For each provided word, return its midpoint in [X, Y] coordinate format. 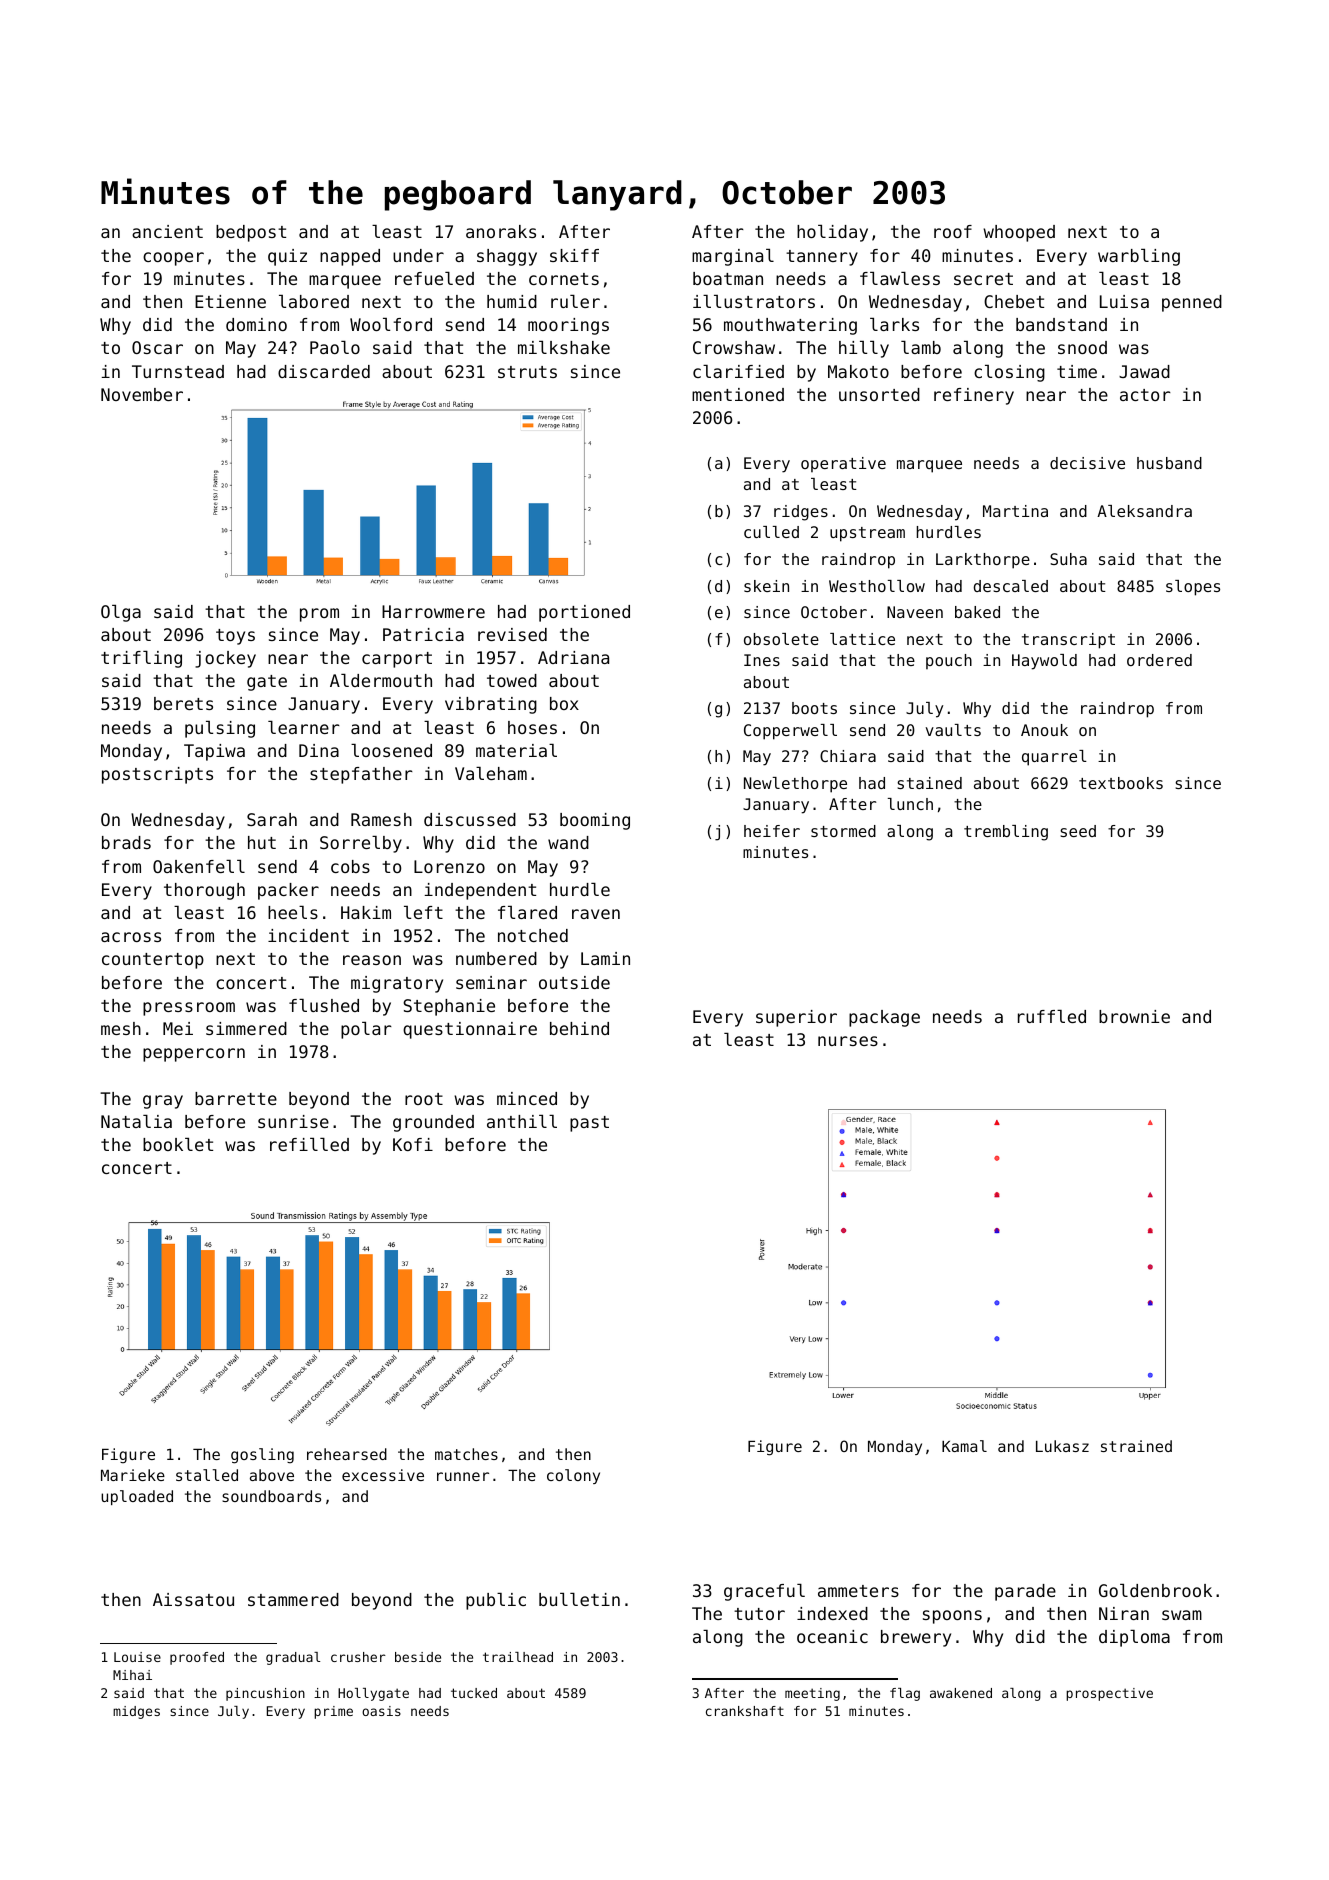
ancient [167, 231]
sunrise [293, 1121]
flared [527, 912]
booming [595, 821]
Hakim [366, 912]
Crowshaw [734, 347]
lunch [910, 804]
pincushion [265, 1694]
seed [1078, 831]
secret [983, 279]
